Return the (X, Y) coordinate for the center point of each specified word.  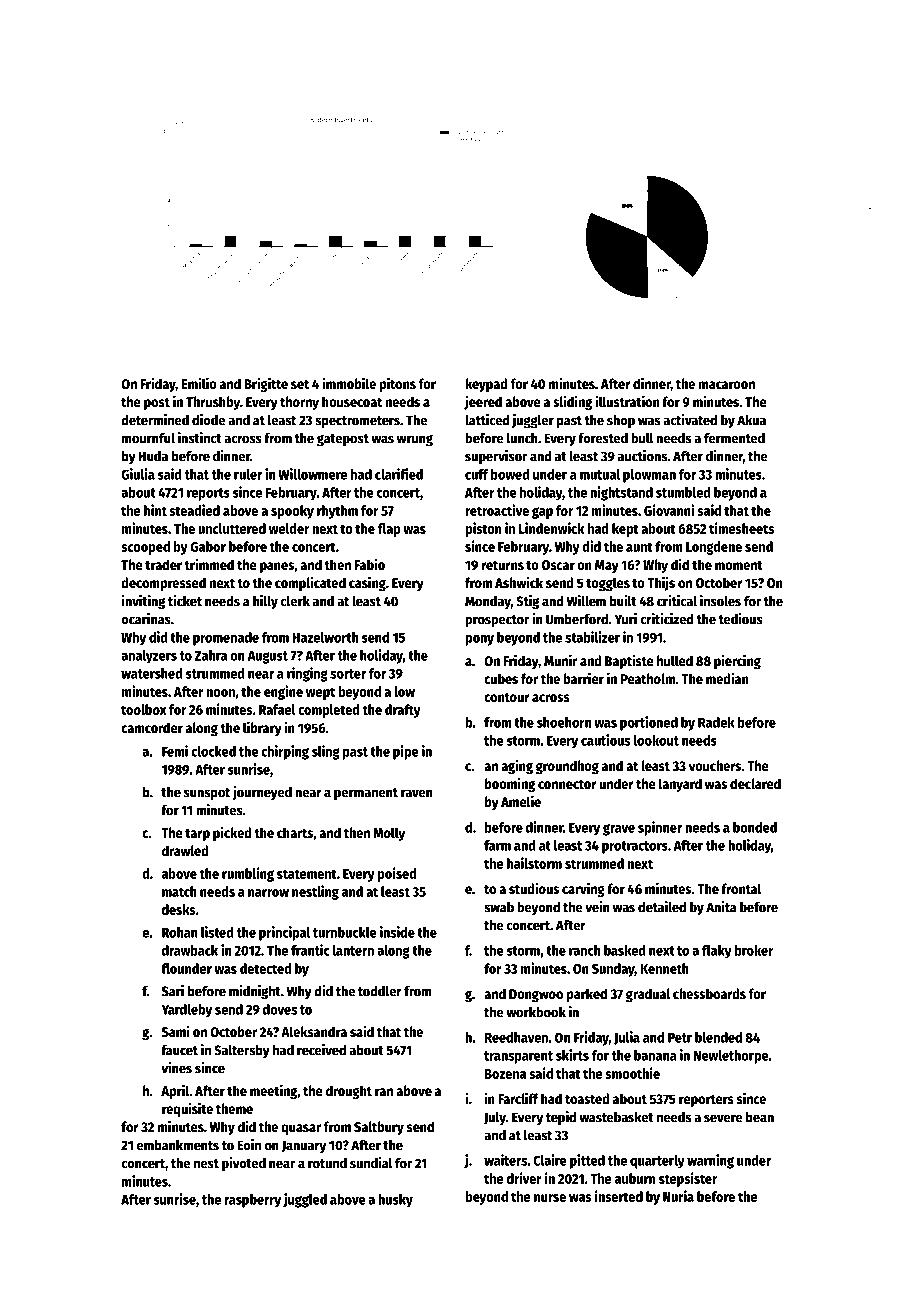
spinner (660, 828)
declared (755, 783)
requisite (187, 1109)
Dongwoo (536, 995)
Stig (527, 602)
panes (277, 567)
